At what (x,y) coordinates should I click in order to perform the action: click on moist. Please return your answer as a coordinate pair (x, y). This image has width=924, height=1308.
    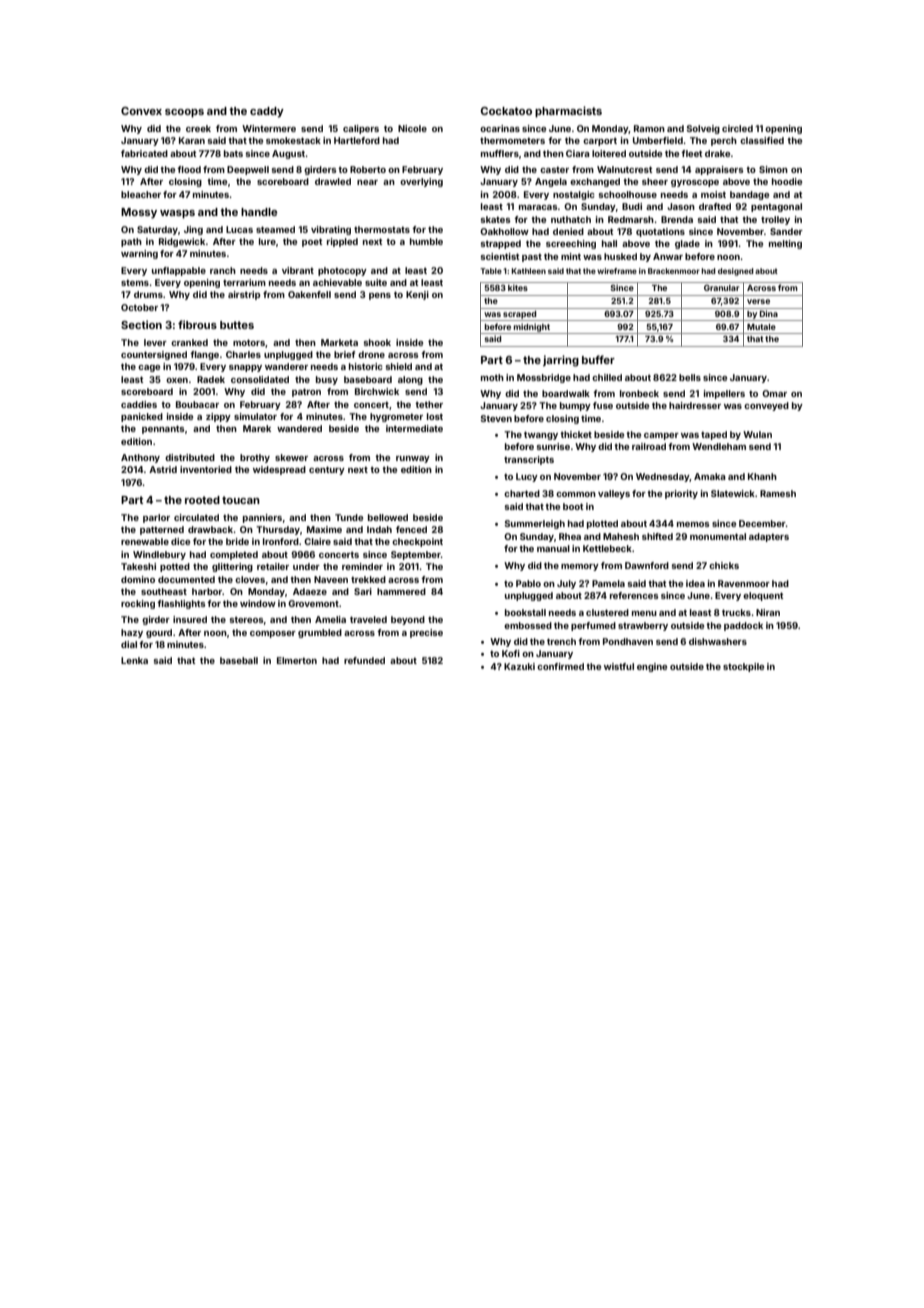
    Looking at the image, I should click on (713, 194).
